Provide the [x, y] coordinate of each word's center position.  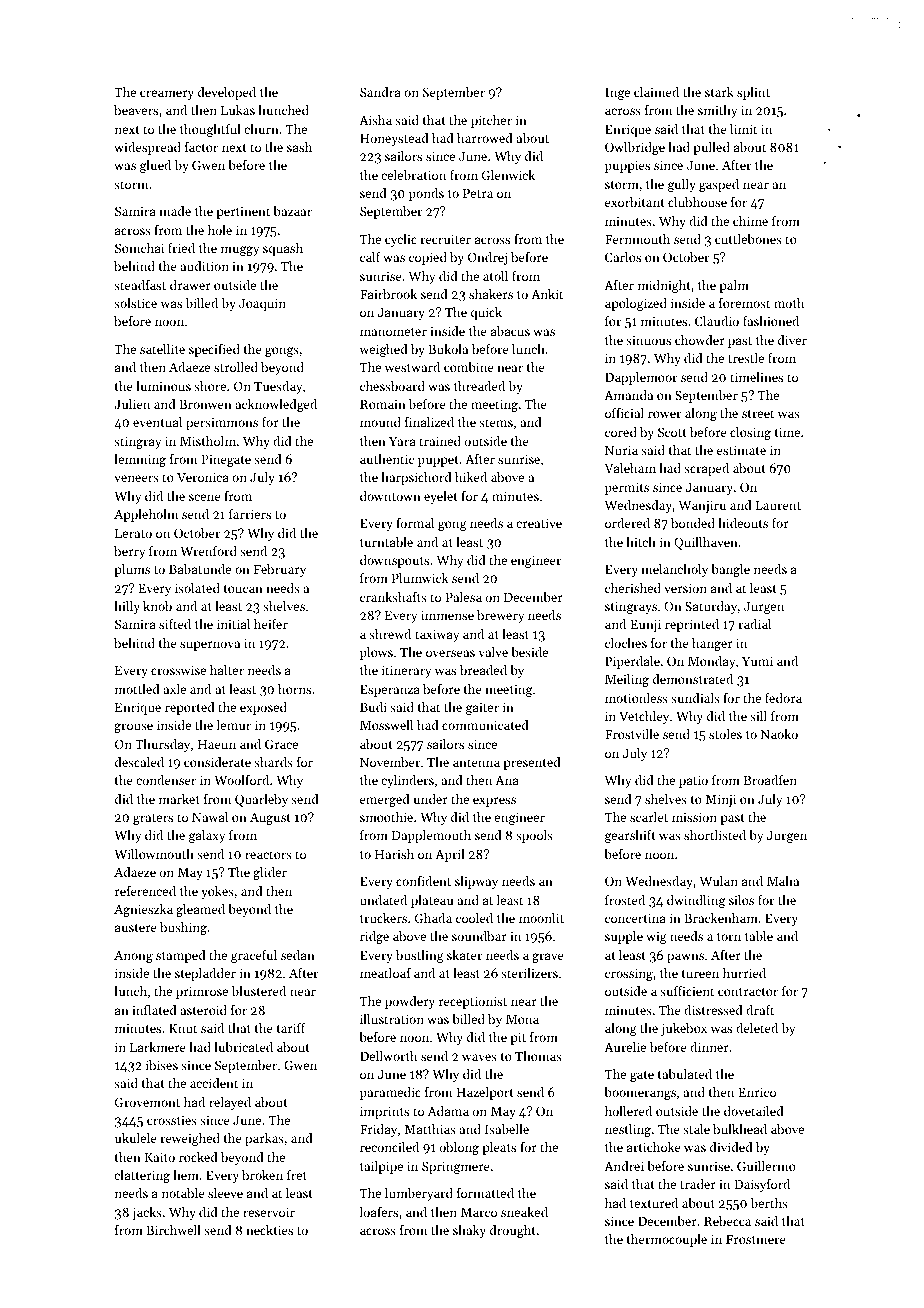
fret [297, 1175]
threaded [479, 386]
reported [190, 708]
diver [792, 340]
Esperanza [390, 691]
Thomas [538, 1056]
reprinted [692, 625]
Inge [617, 94]
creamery [167, 95]
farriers [250, 514]
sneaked [524, 1212]
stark [719, 92]
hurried [744, 973]
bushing [183, 928]
